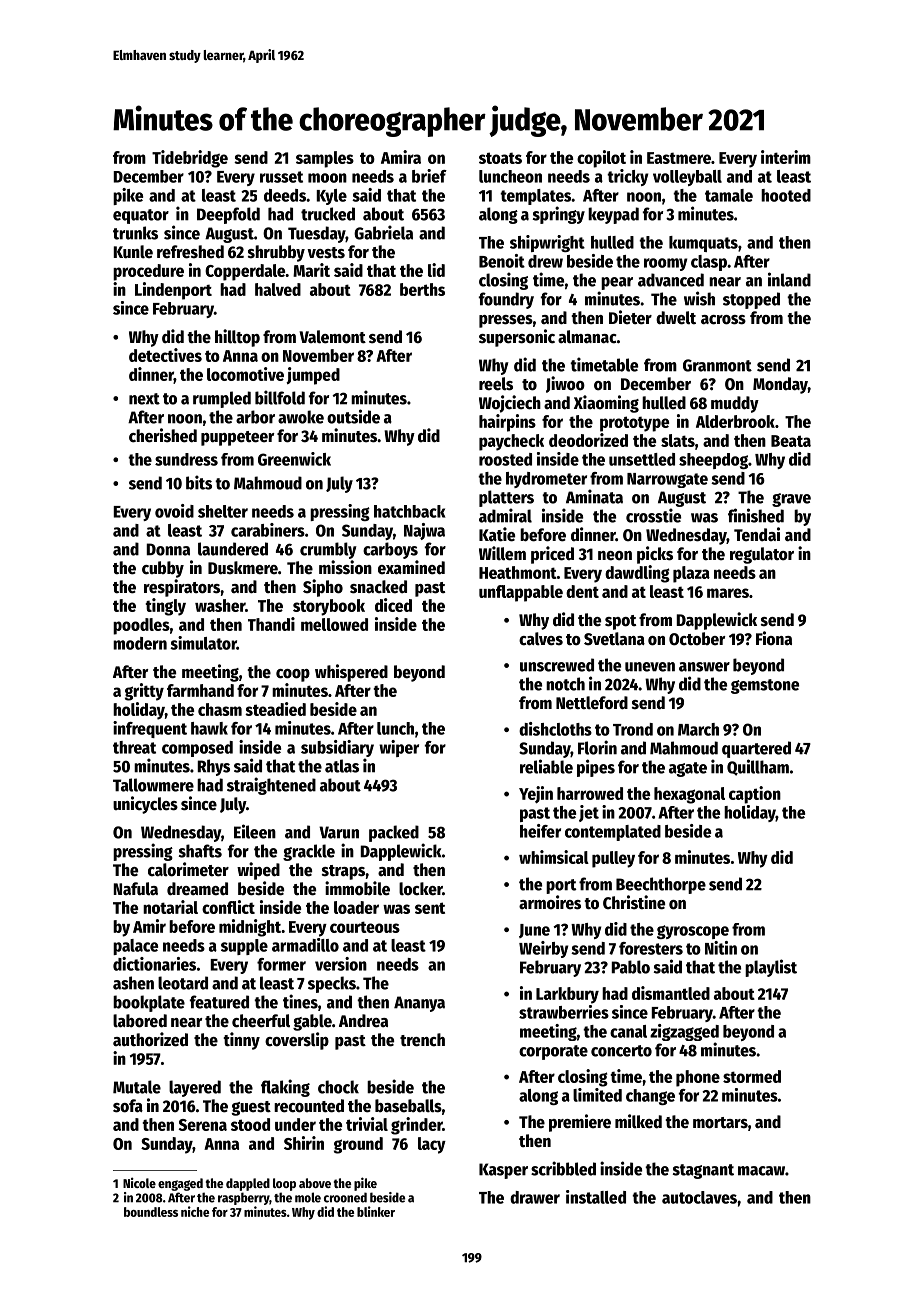 The height and width of the document is (1308, 924). Describe the element at coordinates (213, 767) in the document. I see `Rhys` at that location.
